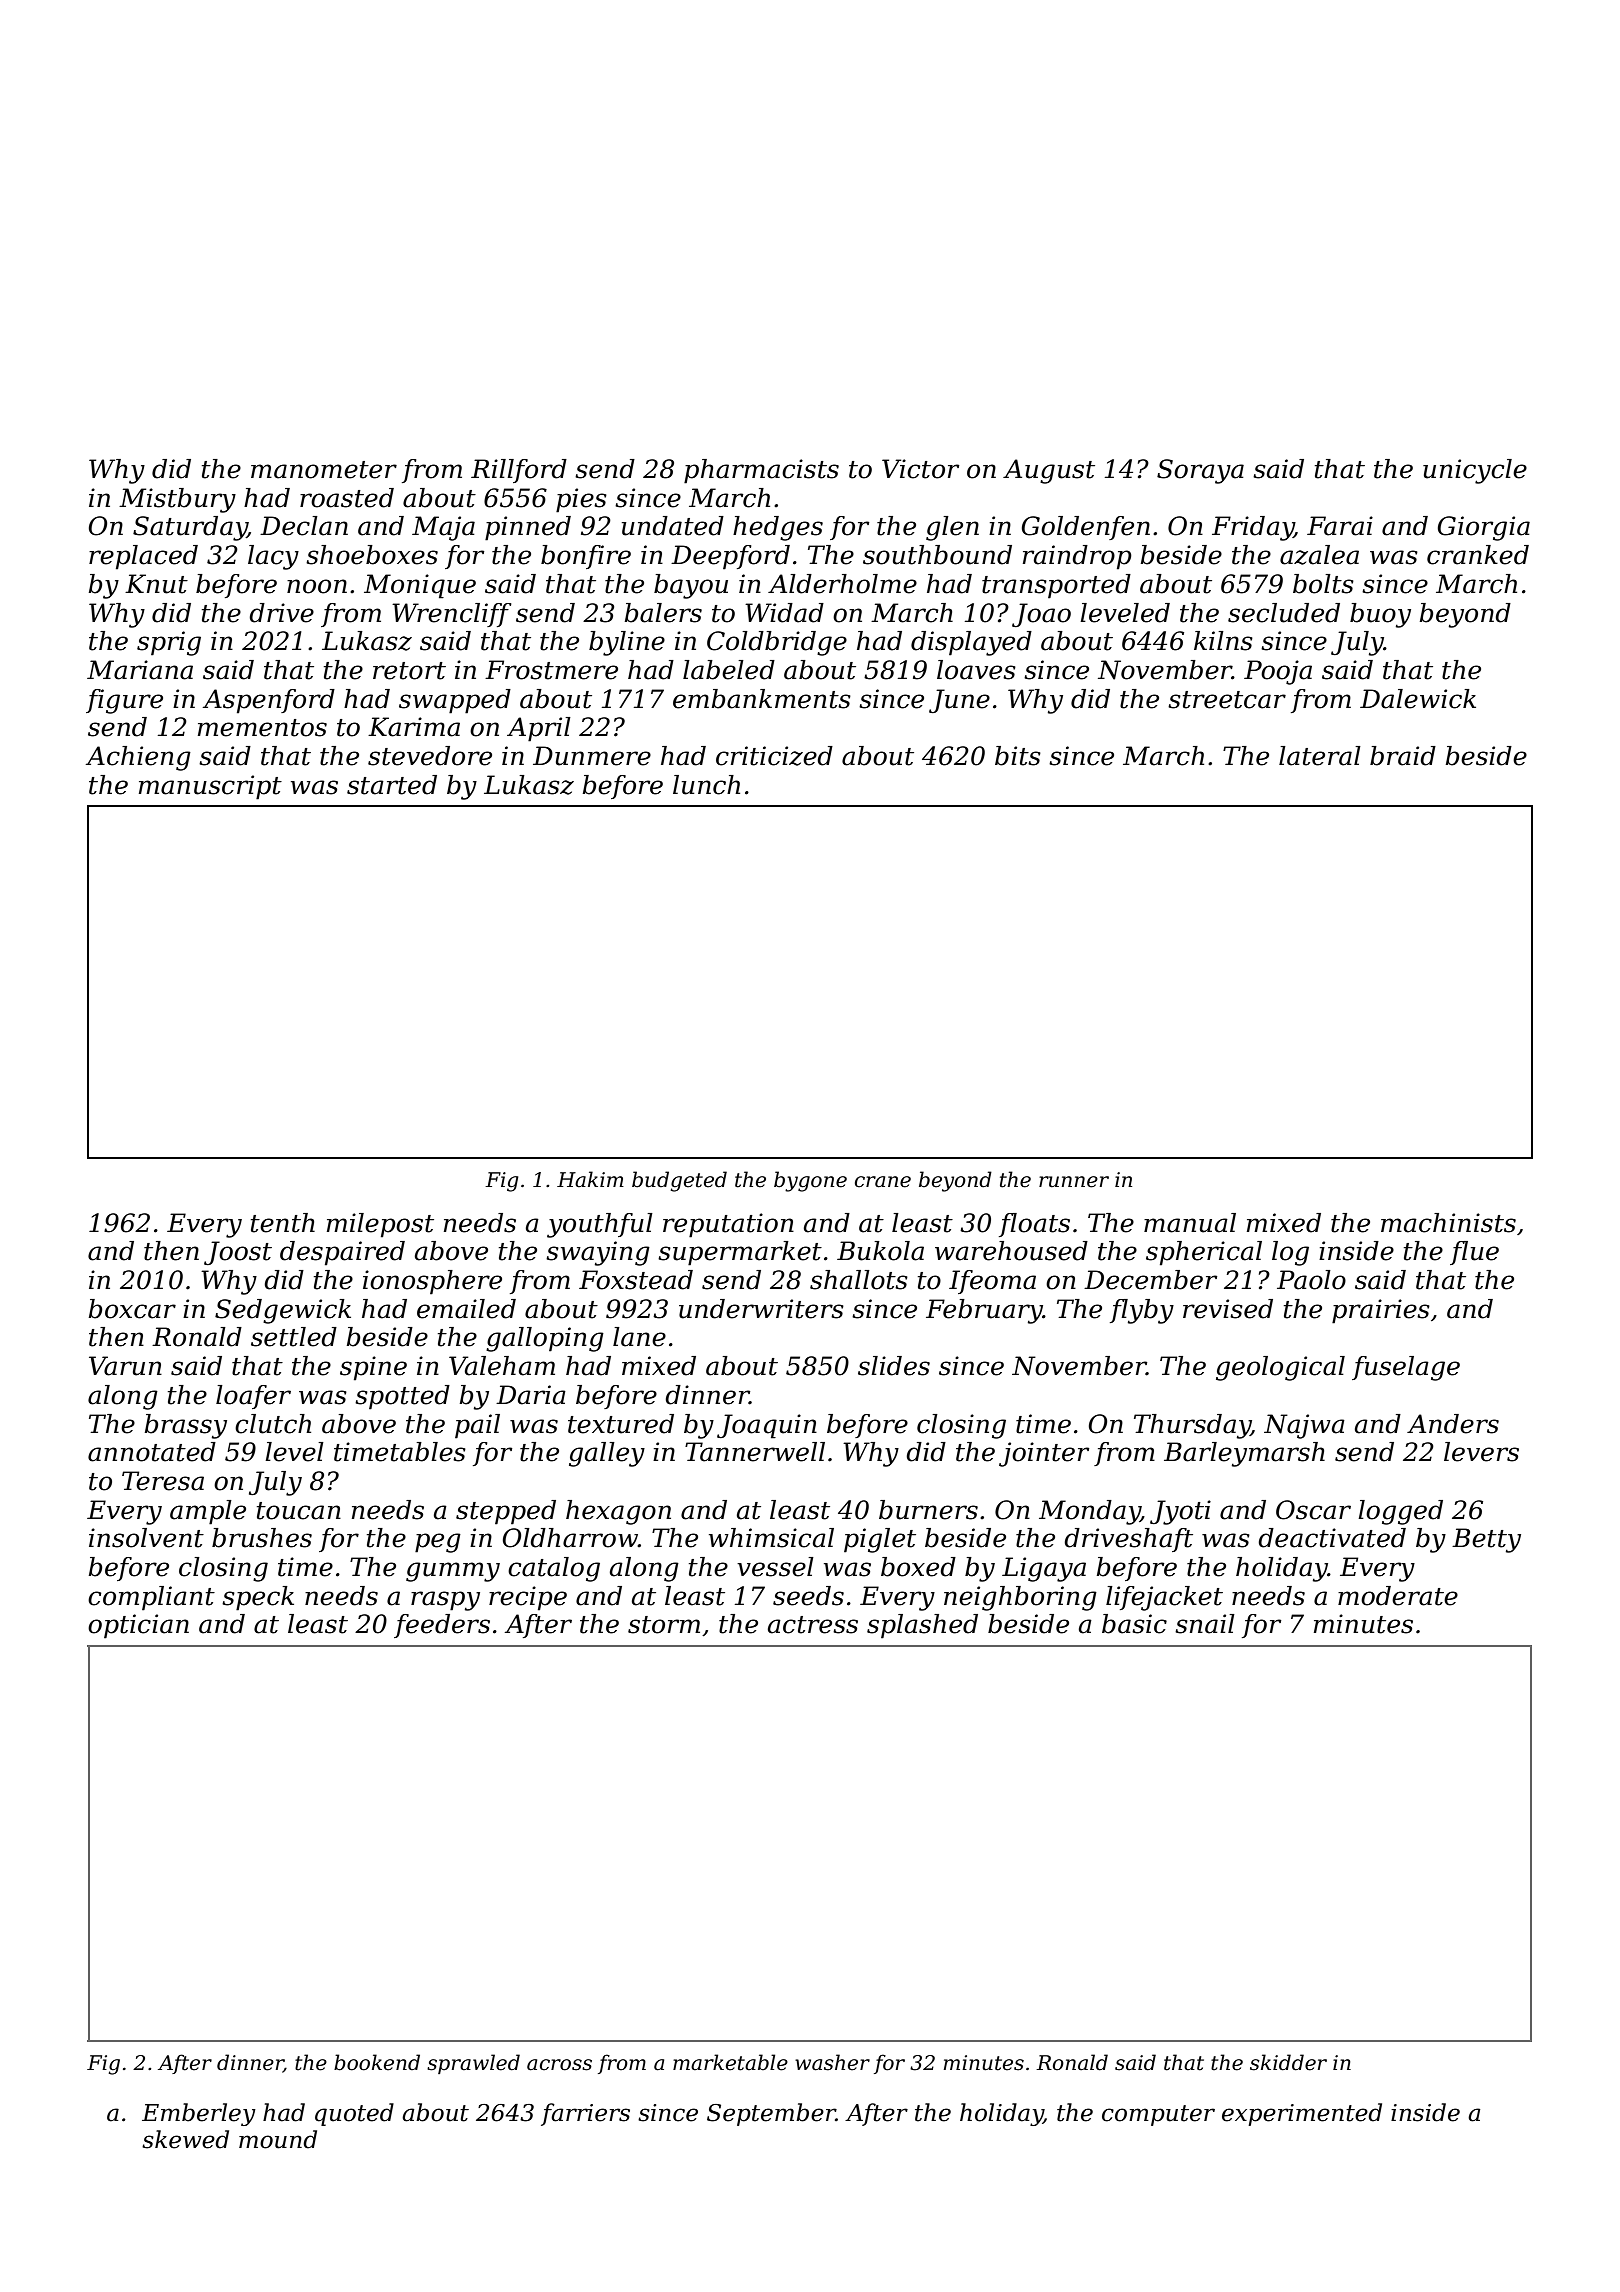  I want to click on annotated, so click(152, 1452).
